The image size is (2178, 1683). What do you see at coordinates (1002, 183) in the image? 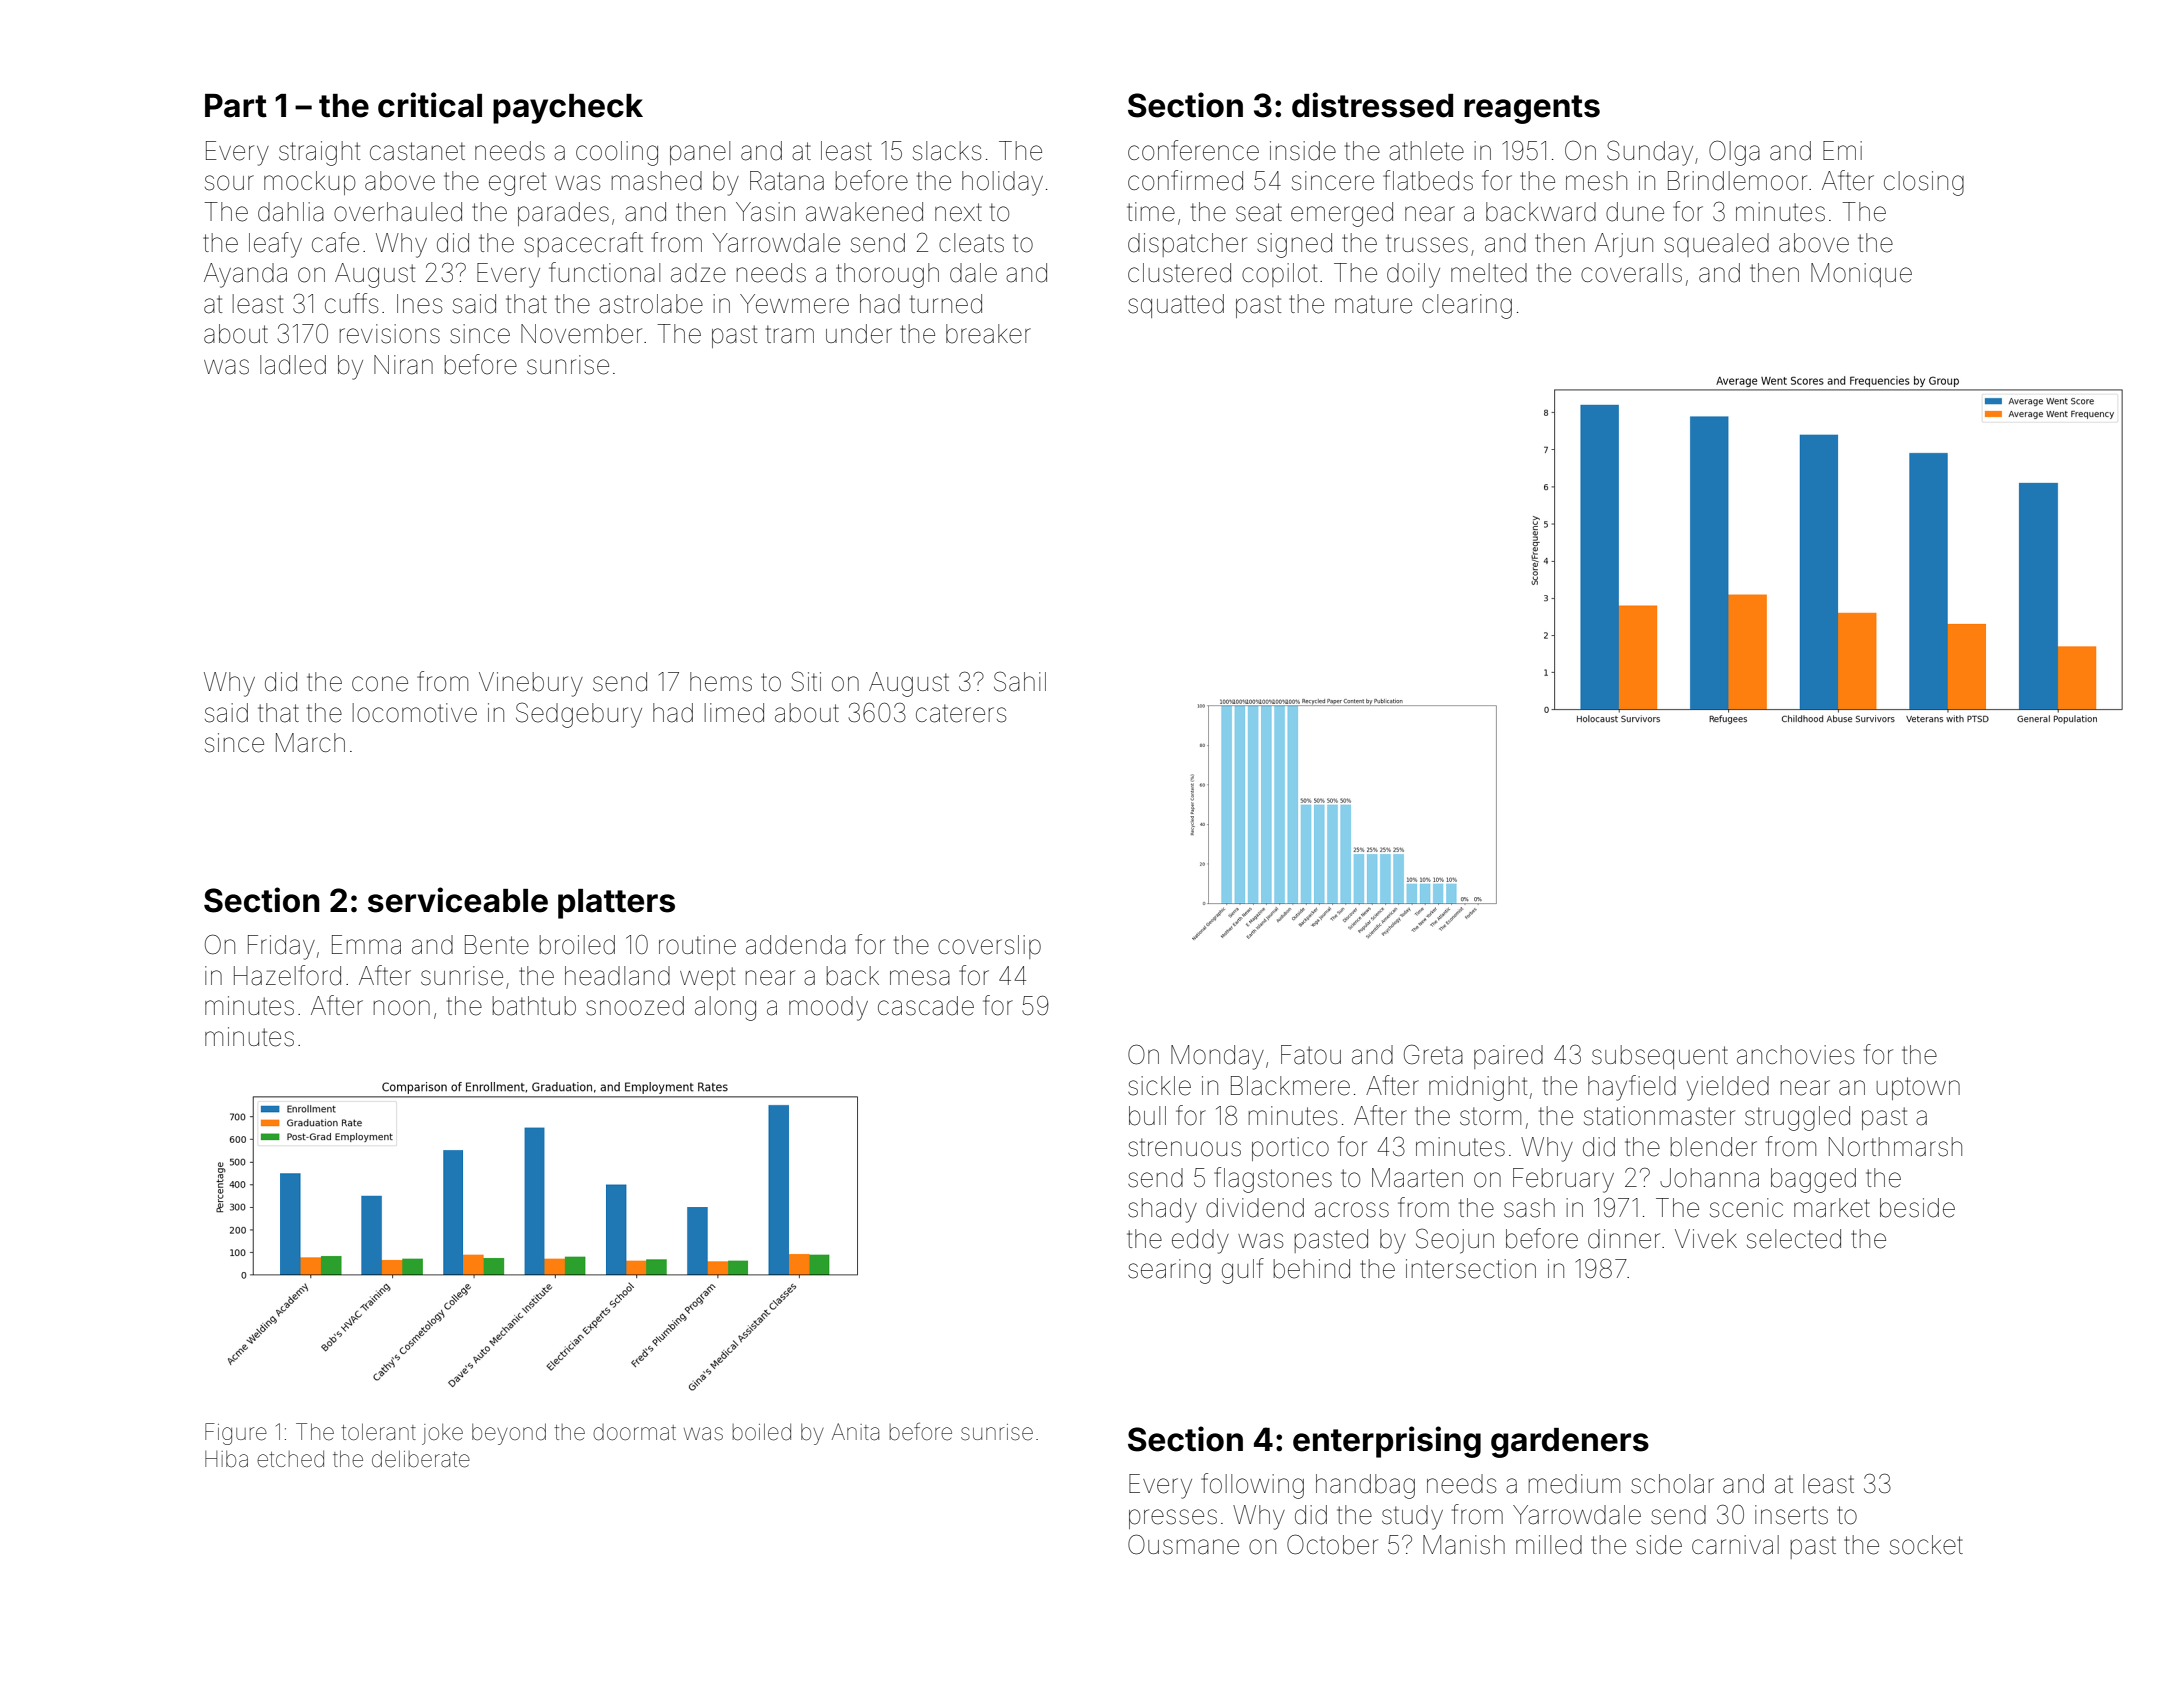
I see `holiday` at bounding box center [1002, 183].
